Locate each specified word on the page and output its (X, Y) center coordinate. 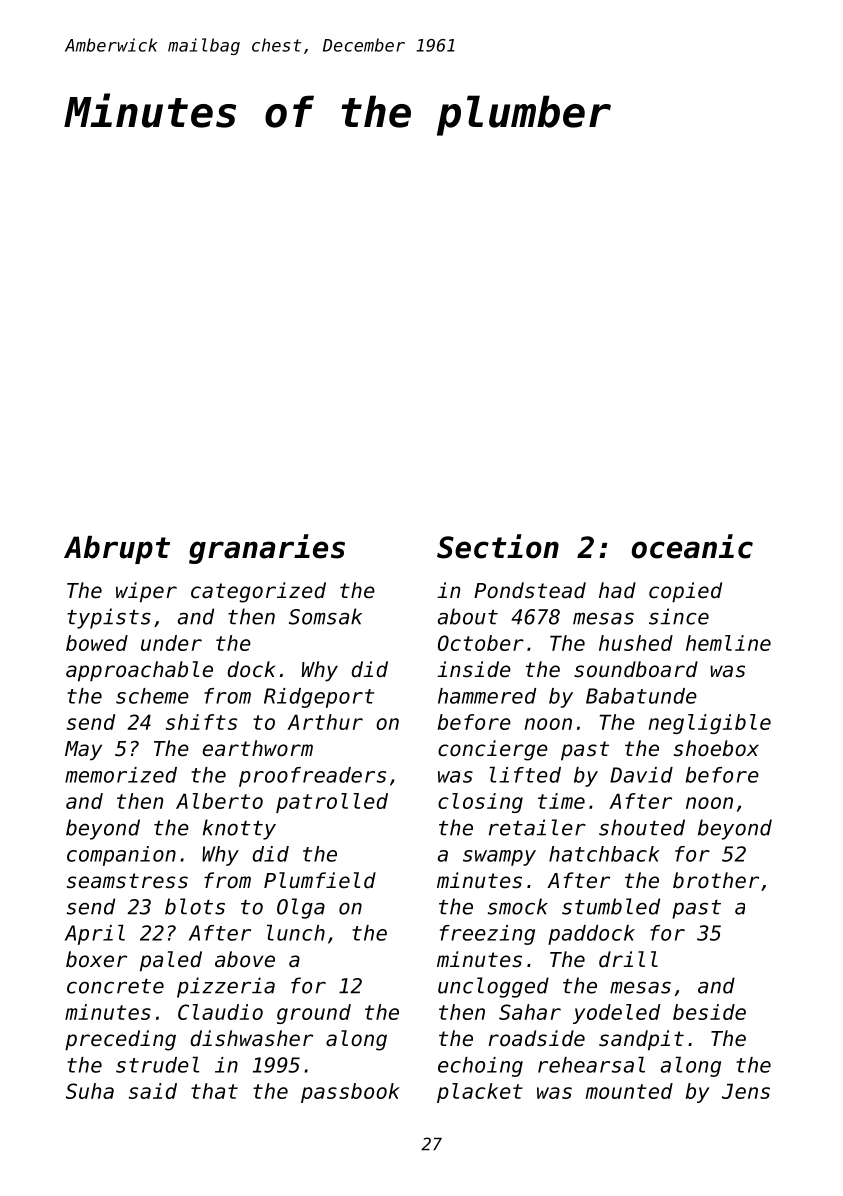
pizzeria (226, 987)
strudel (157, 1064)
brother (716, 880)
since (679, 616)
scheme (152, 696)
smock (518, 906)
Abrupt (117, 550)
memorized (121, 775)
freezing (487, 935)
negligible (709, 724)
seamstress (127, 881)
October (481, 643)
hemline (728, 643)
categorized (258, 592)
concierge (493, 750)
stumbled (611, 906)
